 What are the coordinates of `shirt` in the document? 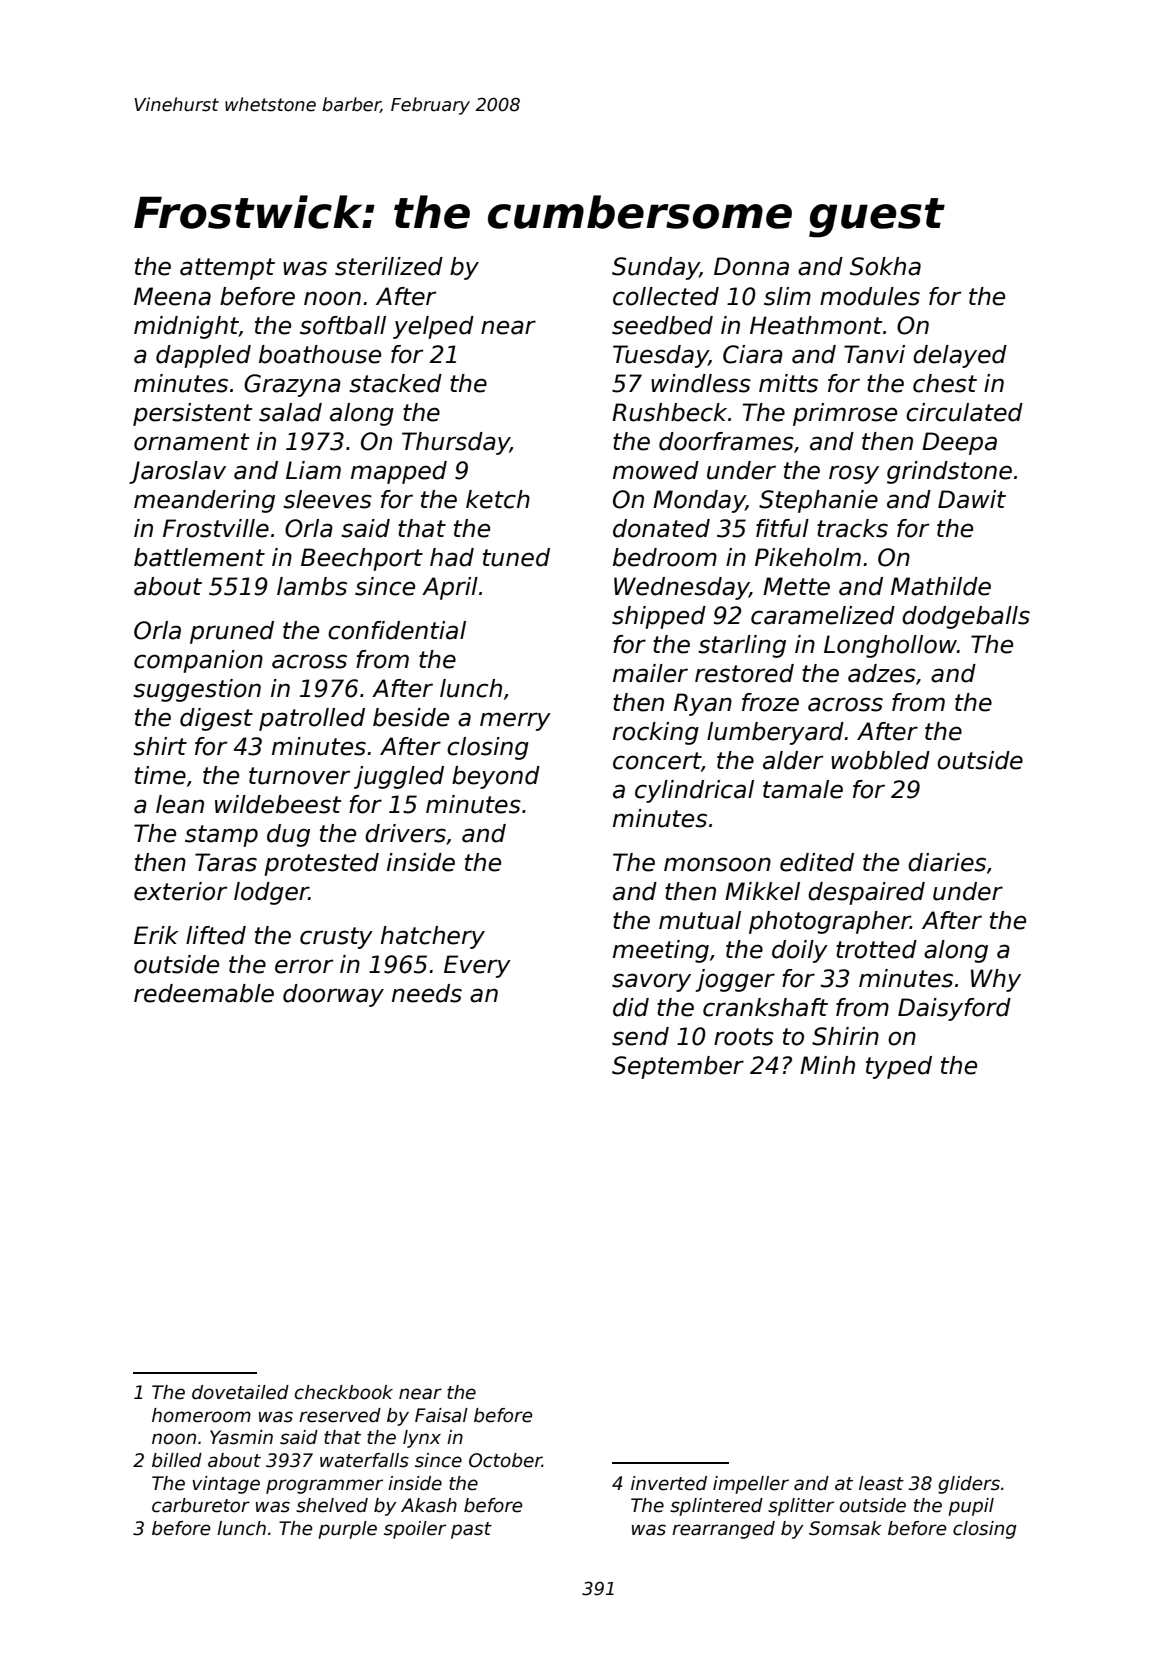 It's located at (160, 746).
